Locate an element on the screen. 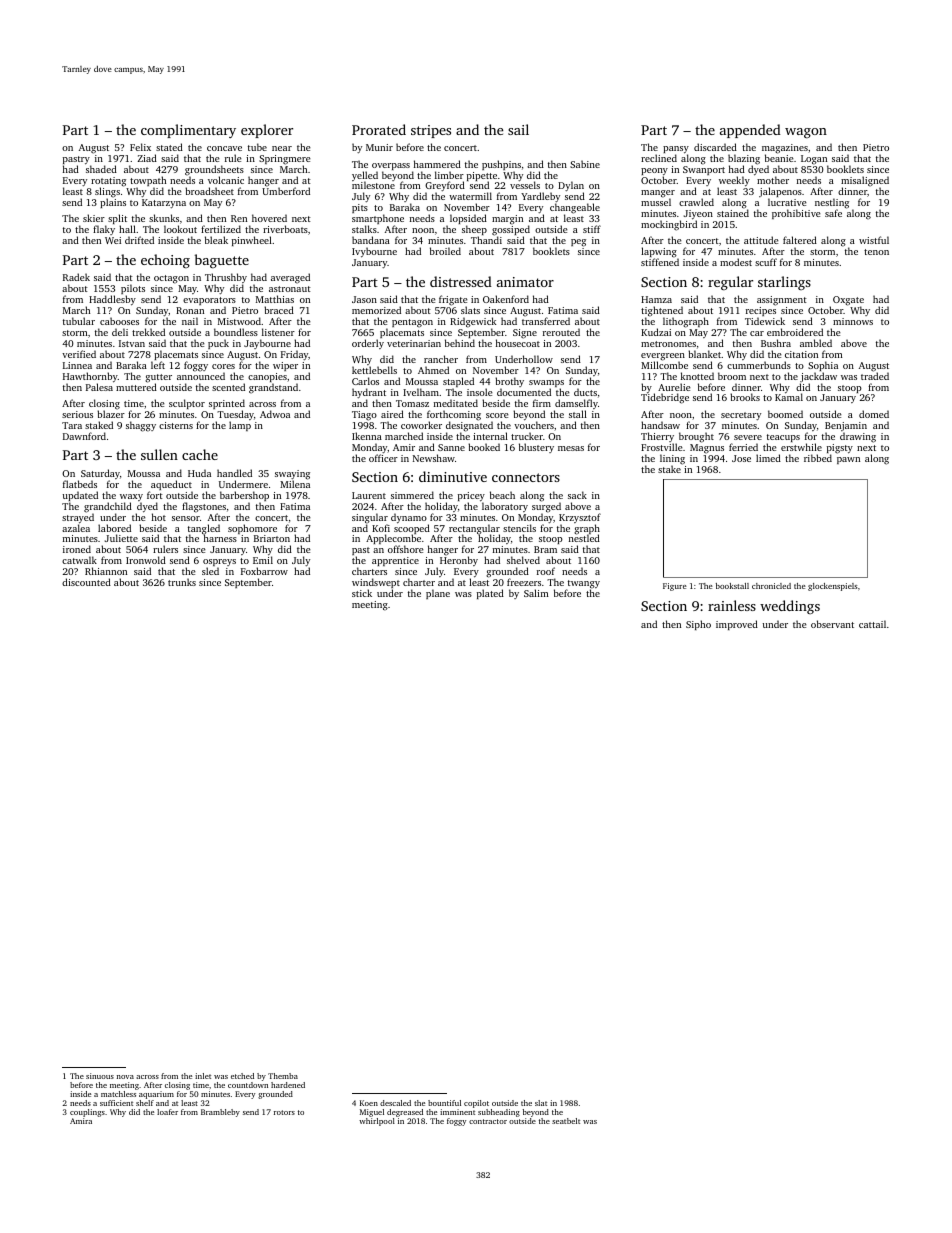  Palesa is located at coordinates (99, 387).
